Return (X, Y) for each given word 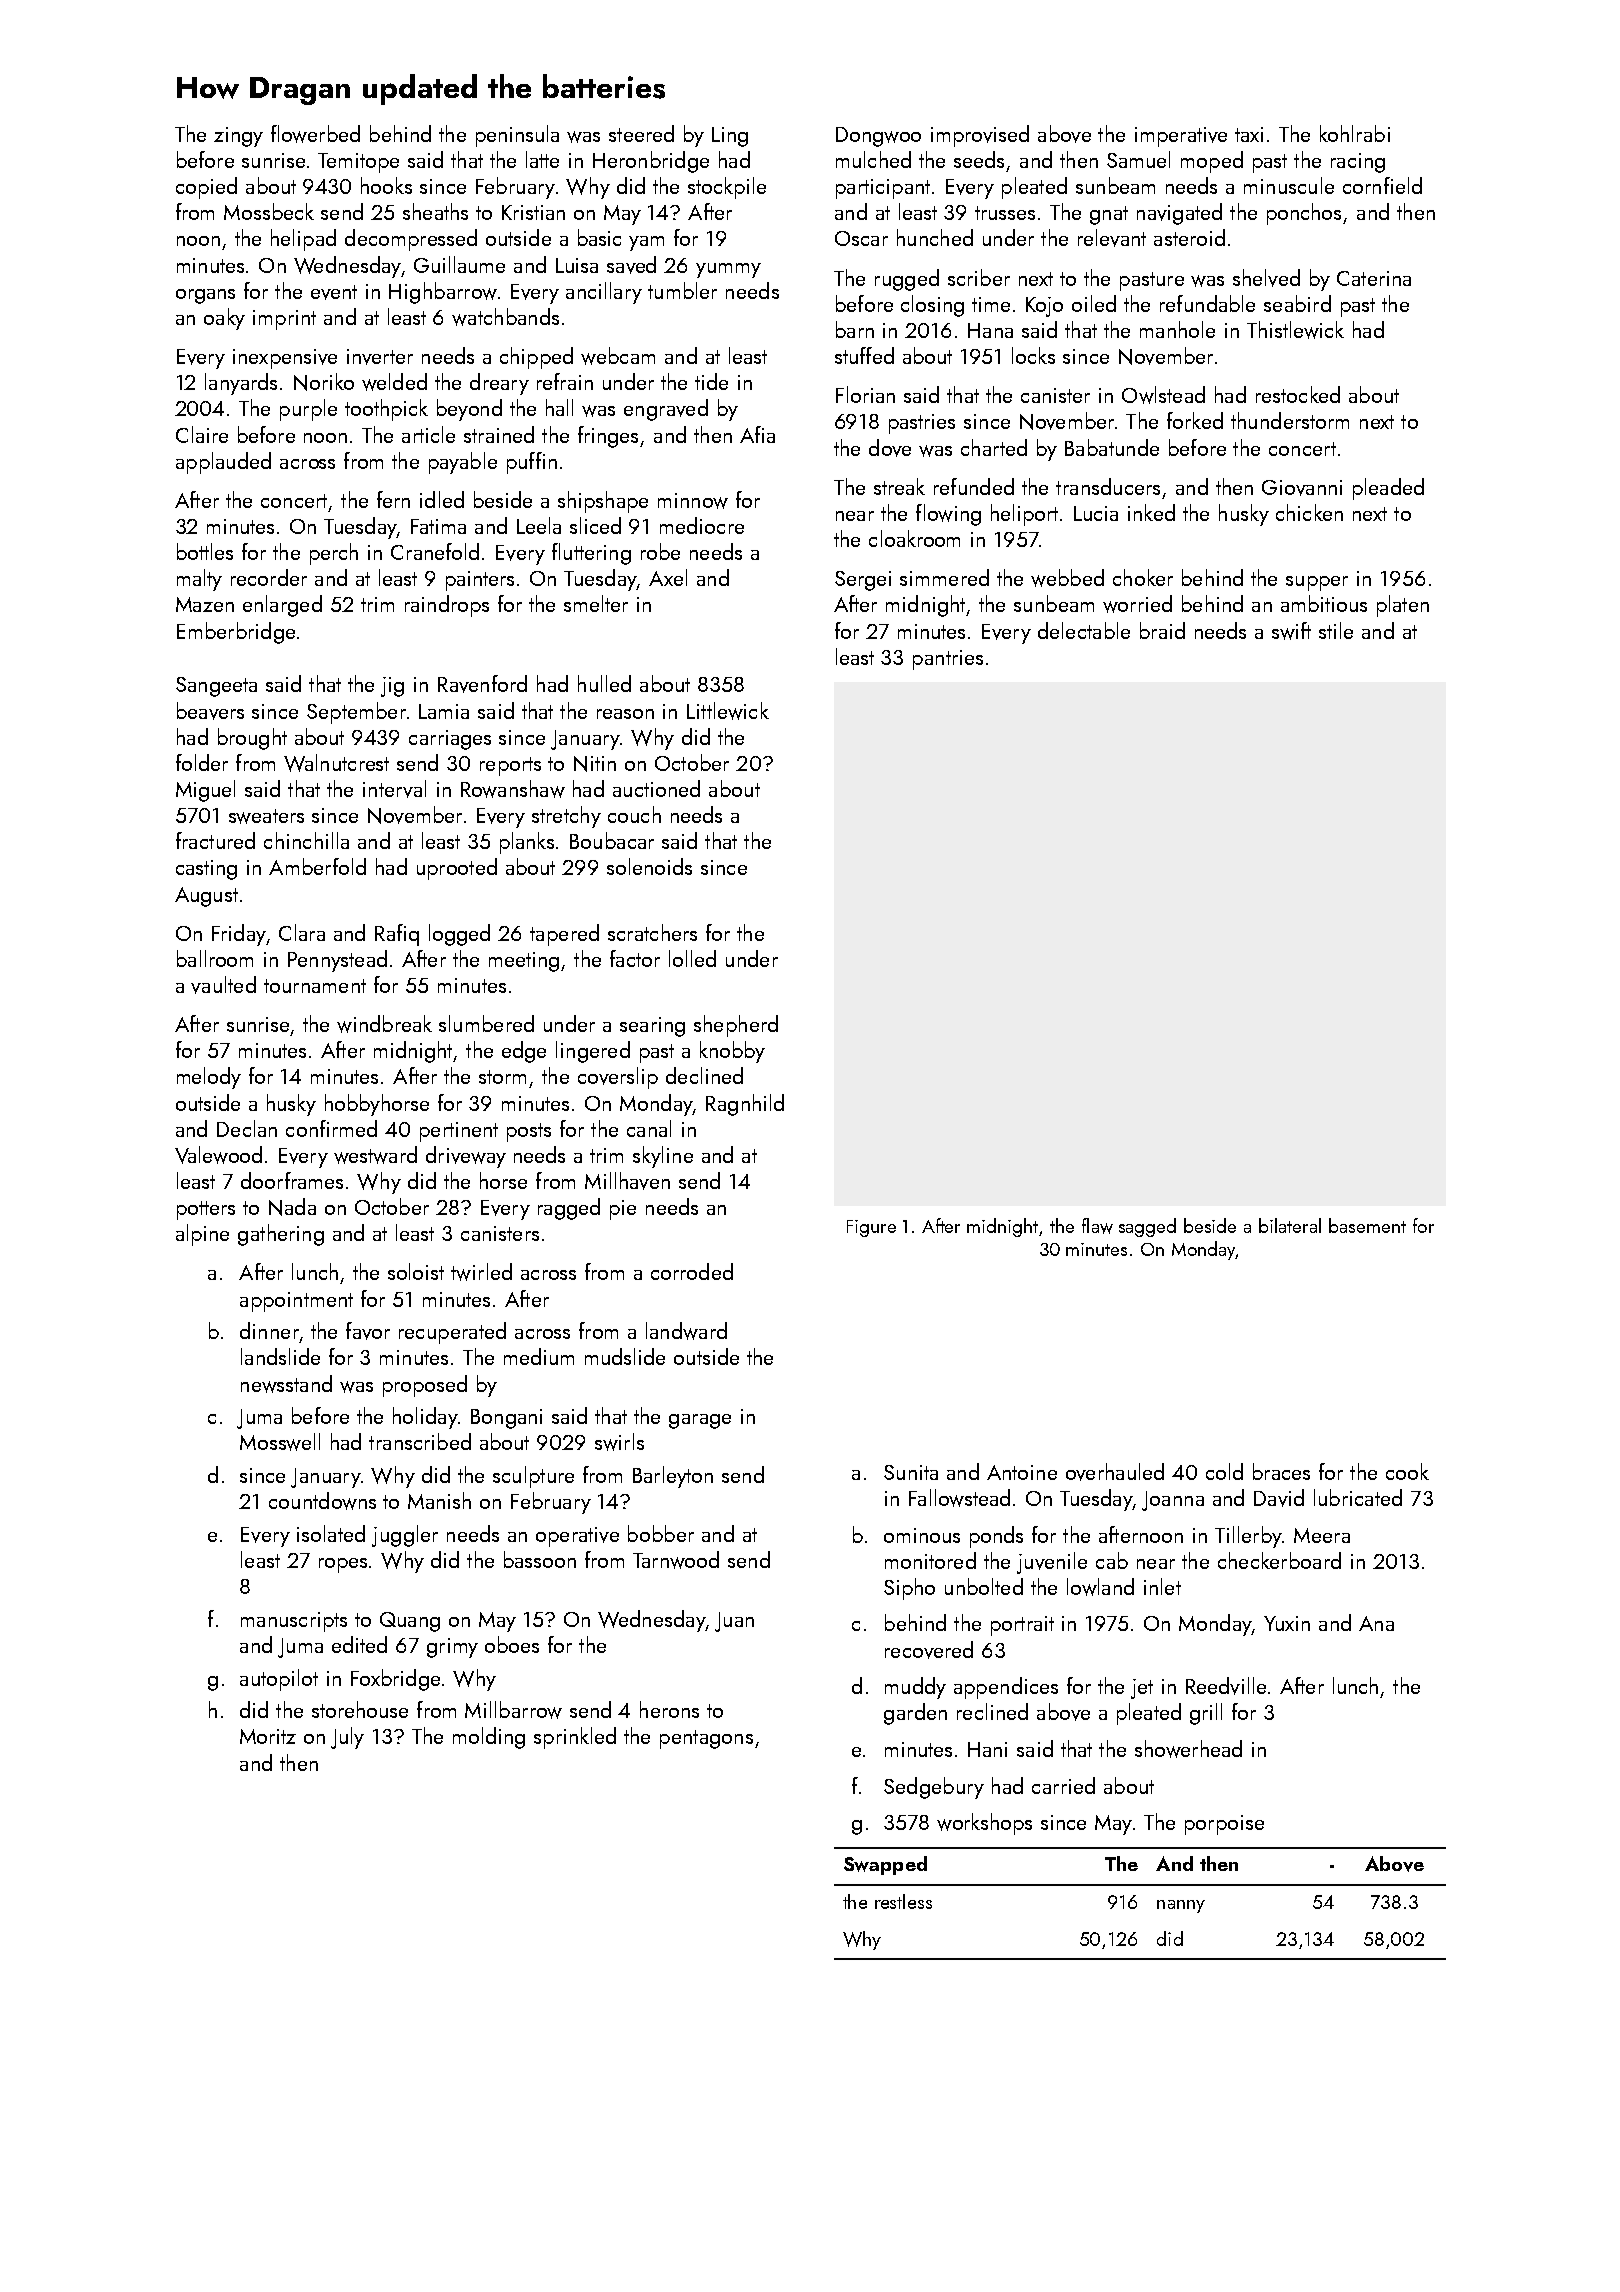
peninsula (517, 136)
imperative (1181, 137)
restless (903, 1901)
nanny (1181, 1906)
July (347, 1738)
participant (883, 189)
